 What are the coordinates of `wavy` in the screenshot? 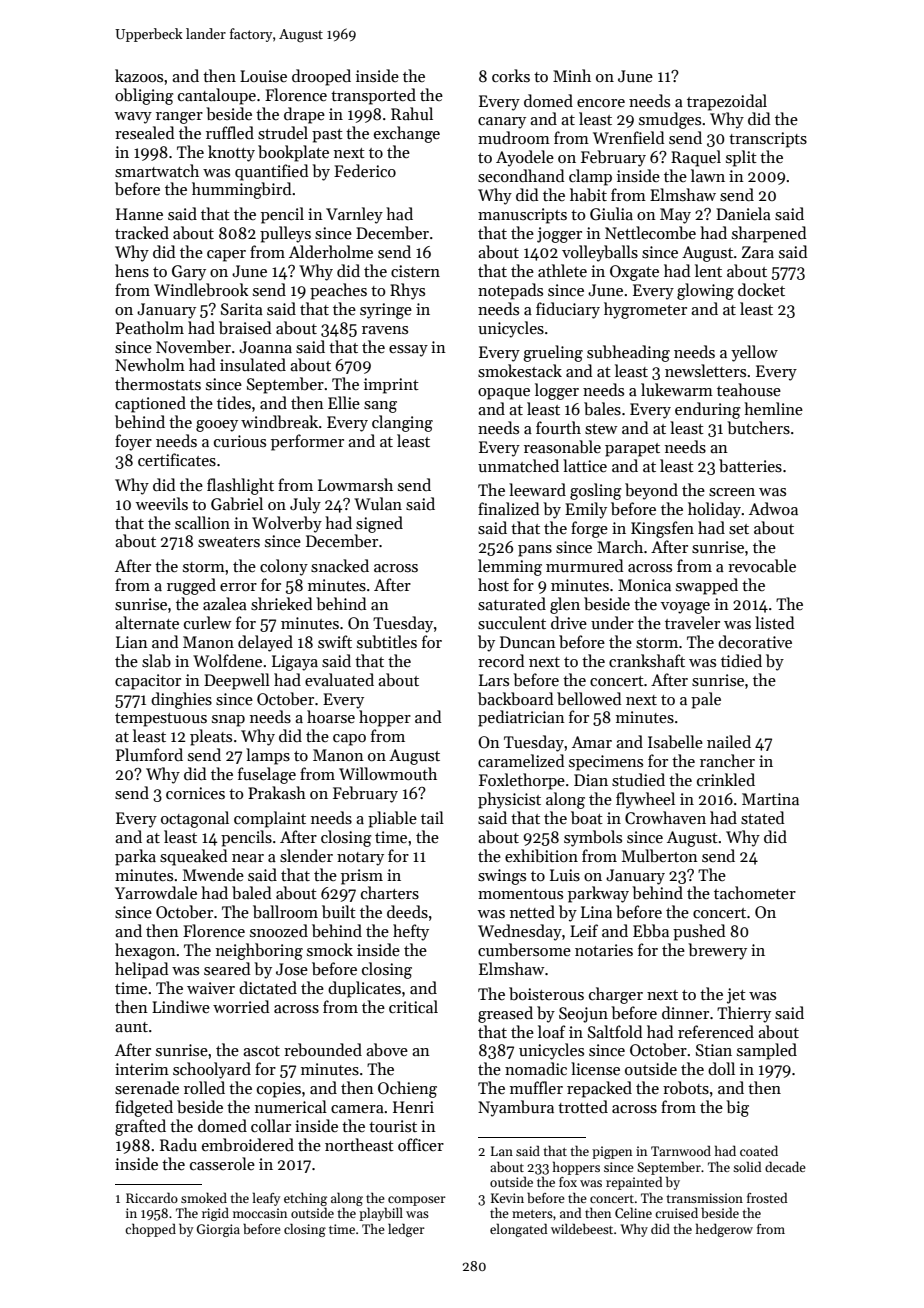 It's located at (133, 118).
